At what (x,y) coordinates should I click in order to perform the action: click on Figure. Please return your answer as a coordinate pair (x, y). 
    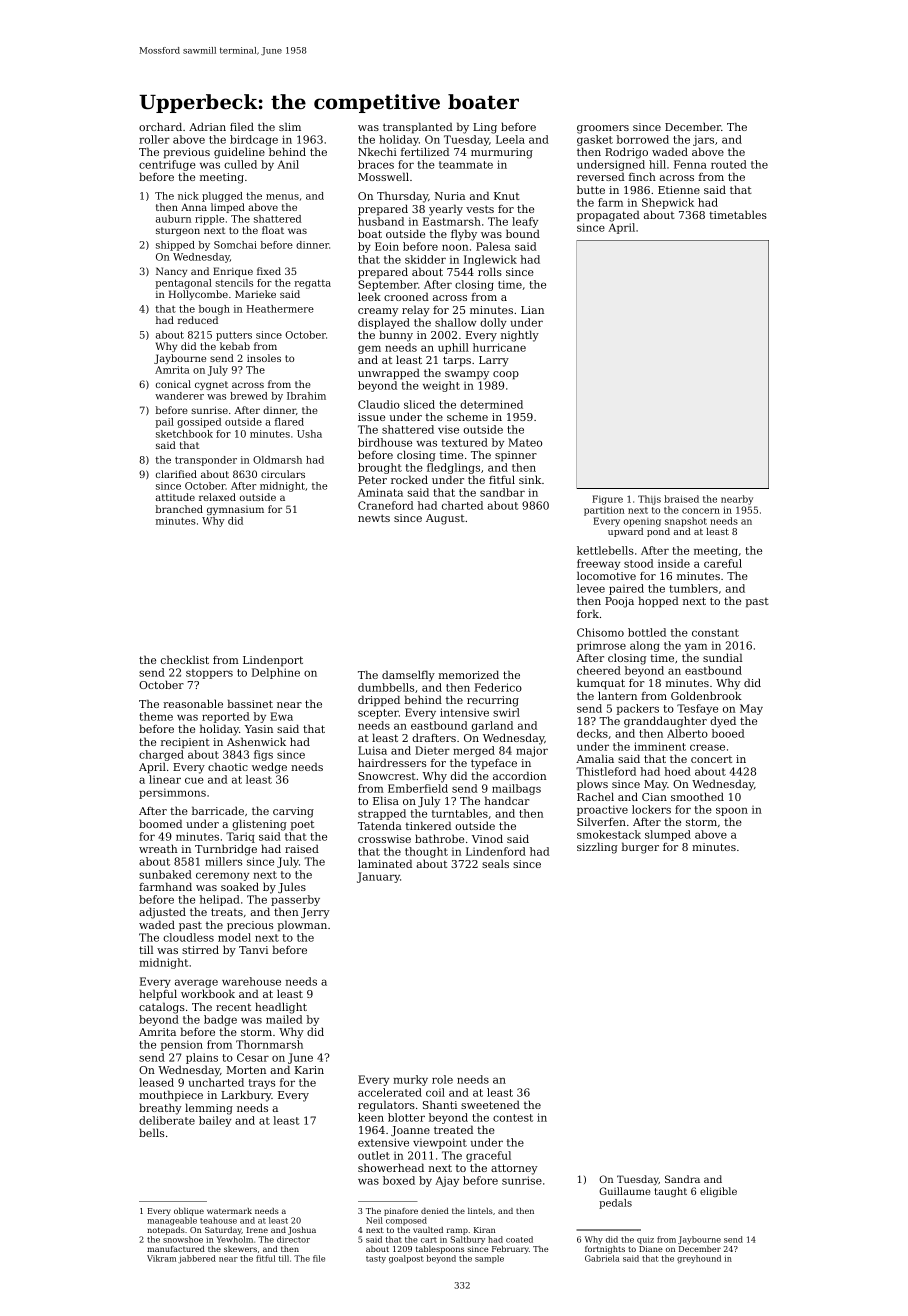
    Looking at the image, I should click on (607, 500).
